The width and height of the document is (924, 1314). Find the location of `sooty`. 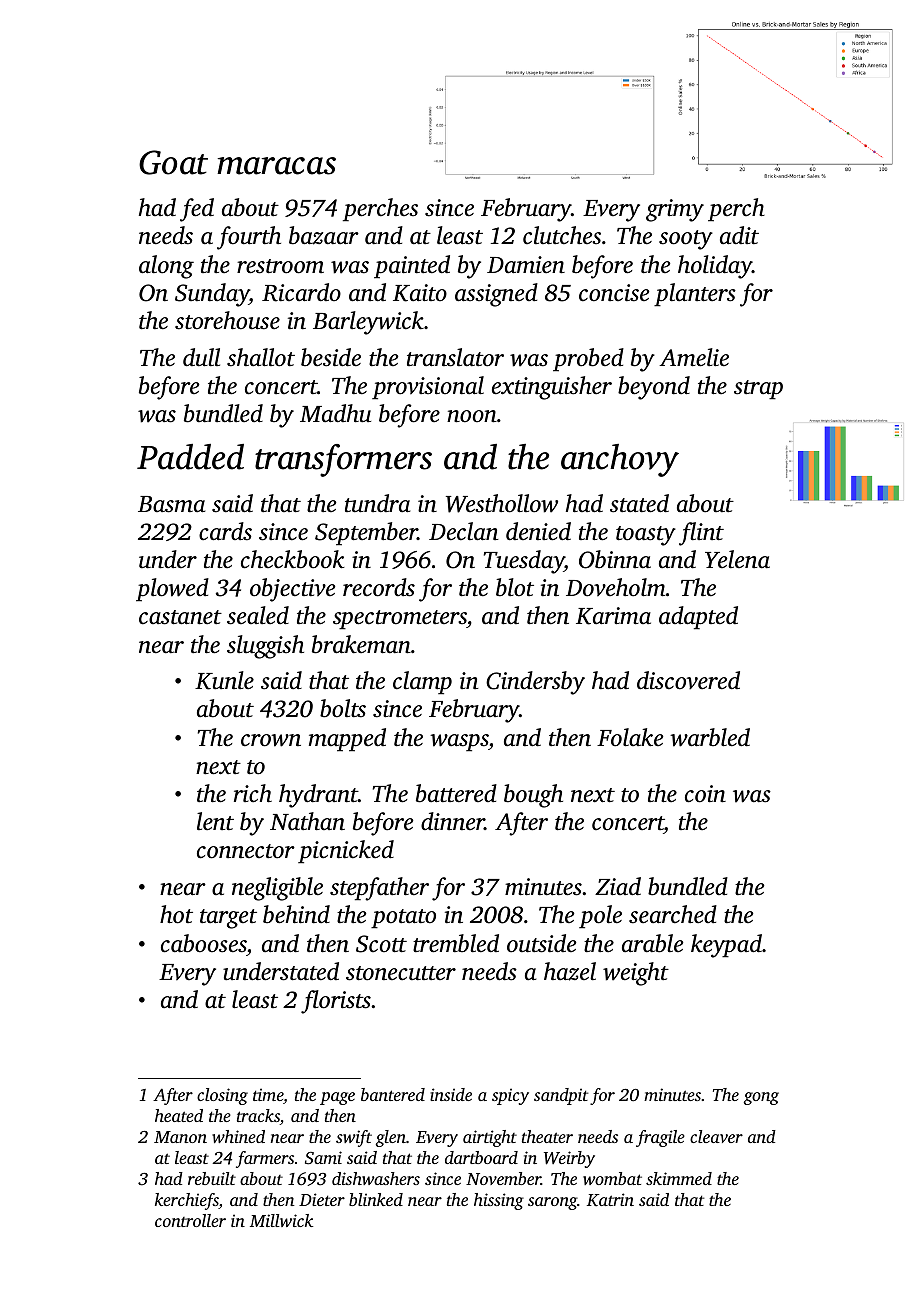

sooty is located at coordinates (686, 240).
